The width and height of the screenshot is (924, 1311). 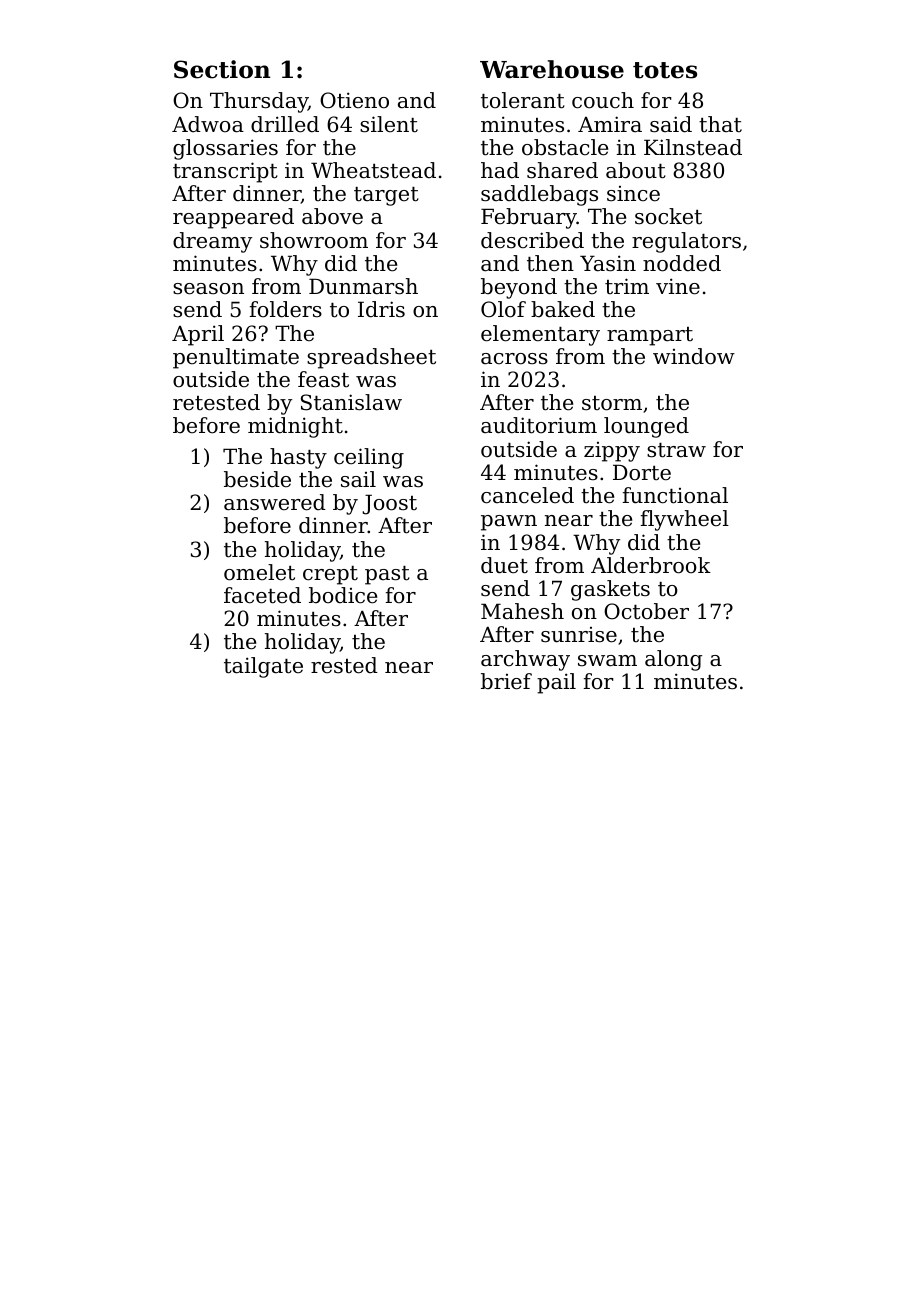 What do you see at coordinates (665, 70) in the screenshot?
I see `totes` at bounding box center [665, 70].
